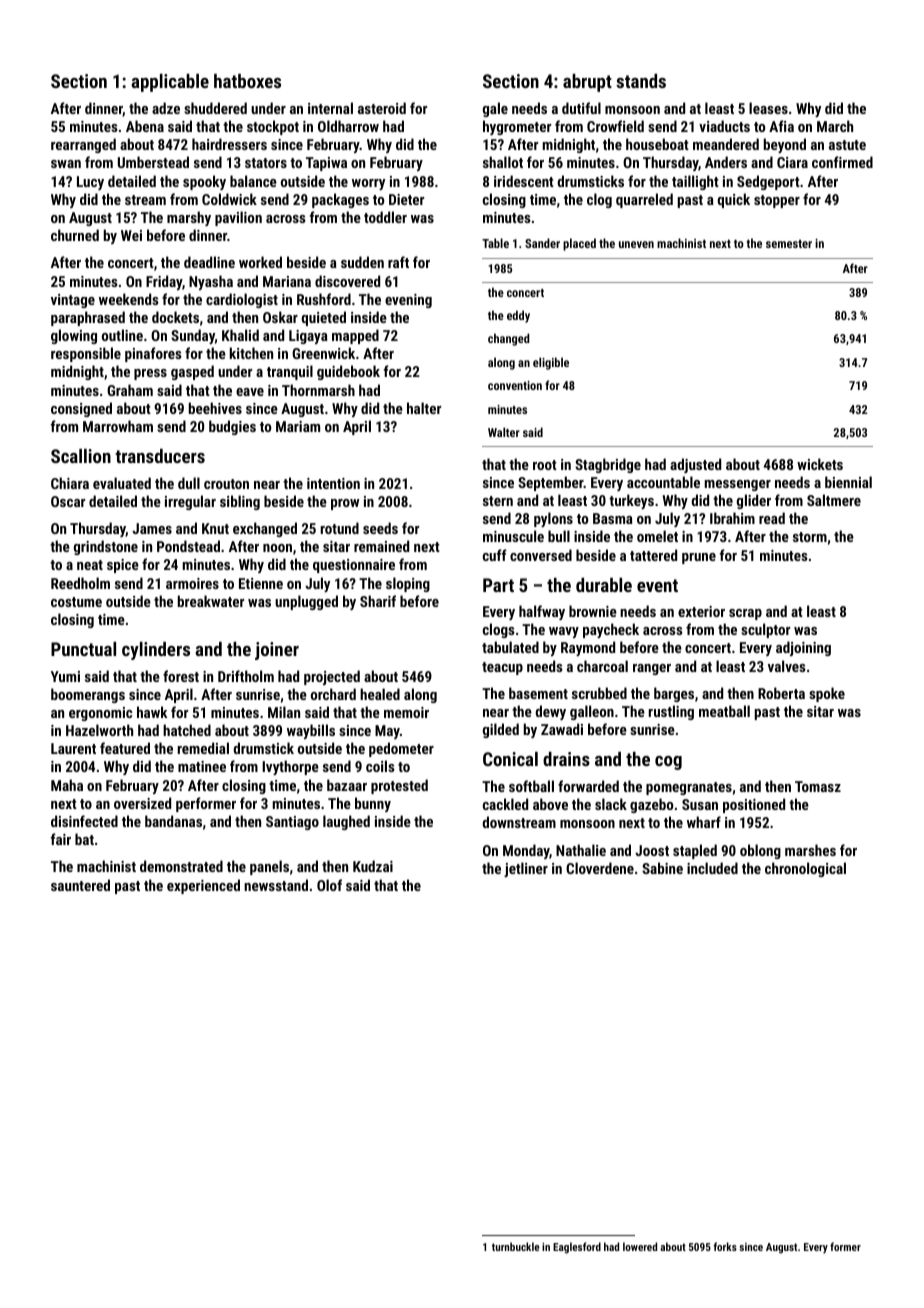 This screenshot has height=1308, width=924. What do you see at coordinates (355, 336) in the screenshot?
I see `mapped` at bounding box center [355, 336].
